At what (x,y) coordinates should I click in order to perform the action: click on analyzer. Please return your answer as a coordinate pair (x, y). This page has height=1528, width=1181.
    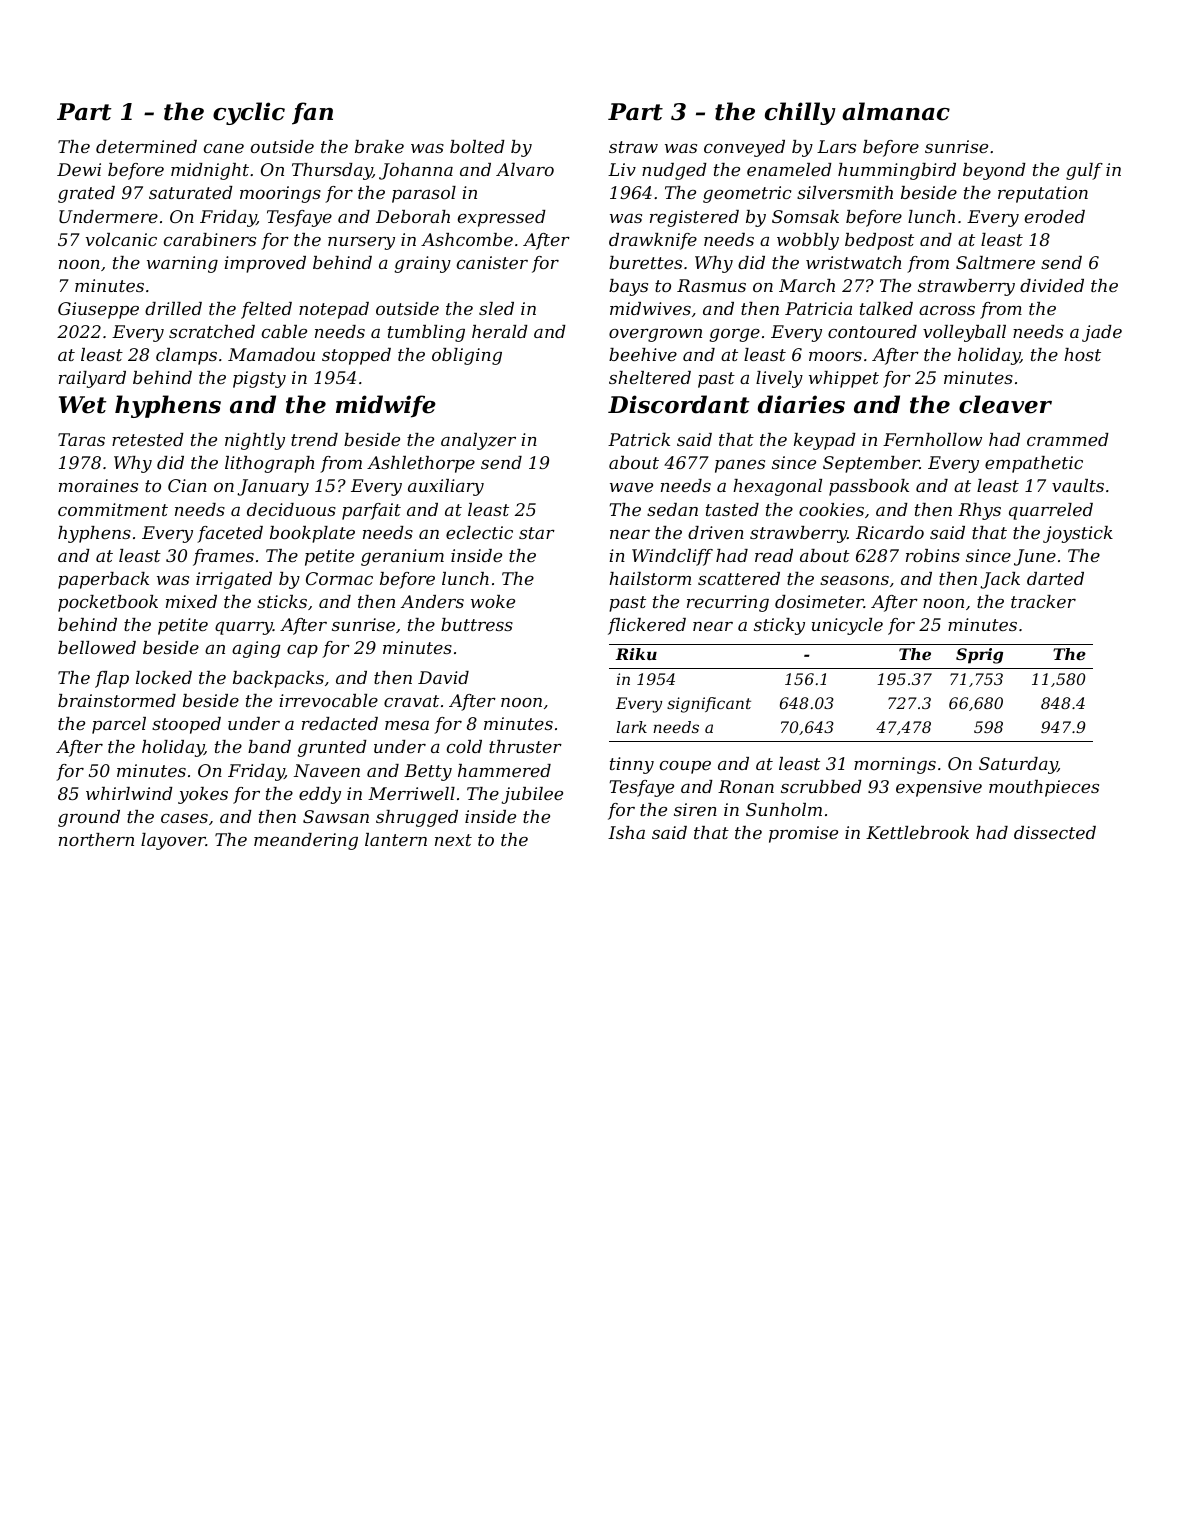
    Looking at the image, I should click on (478, 441).
